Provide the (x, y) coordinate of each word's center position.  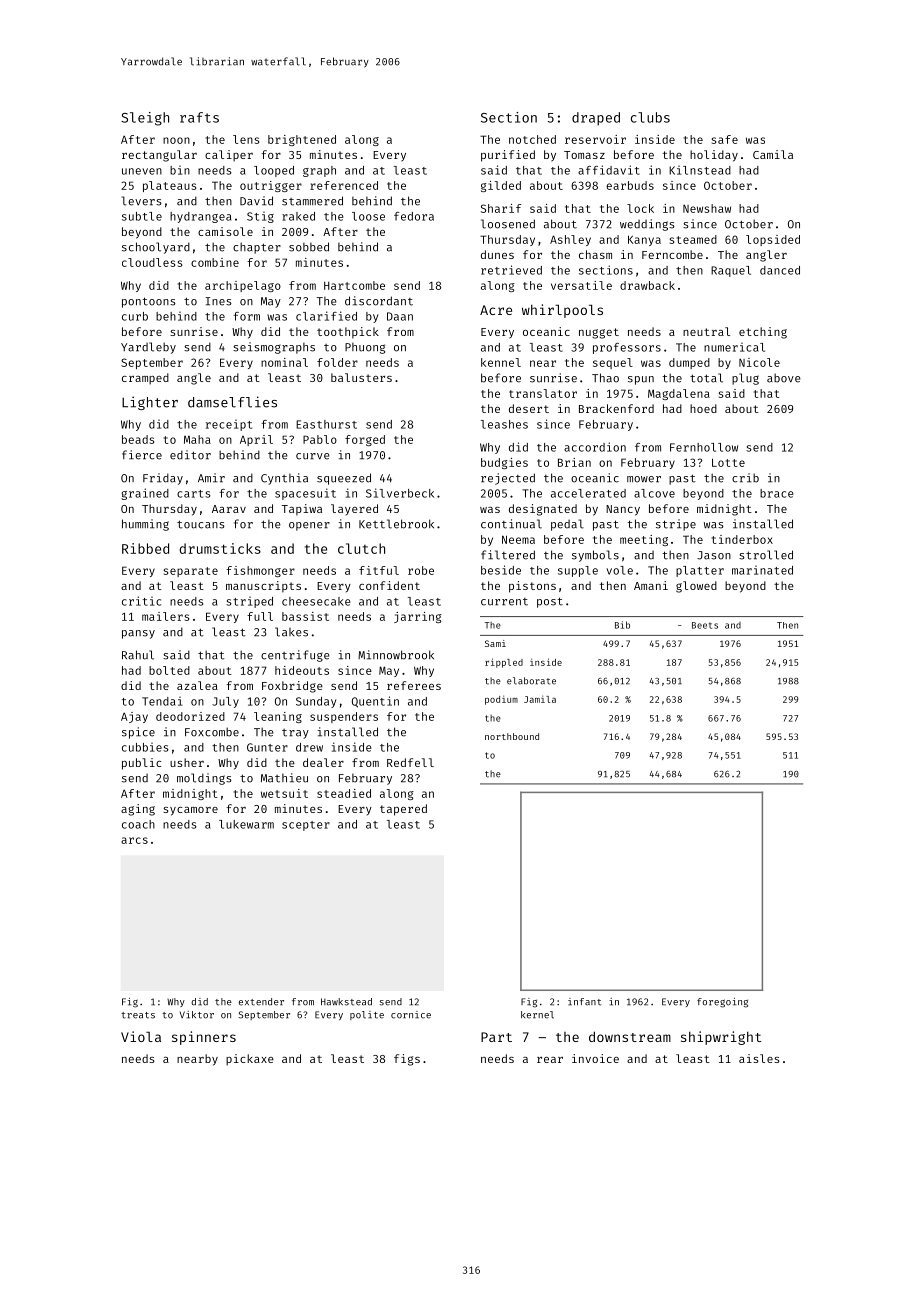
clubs (650, 117)
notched (532, 139)
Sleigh (145, 119)
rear (550, 1060)
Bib (622, 625)
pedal (567, 525)
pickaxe (250, 1060)
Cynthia (284, 479)
